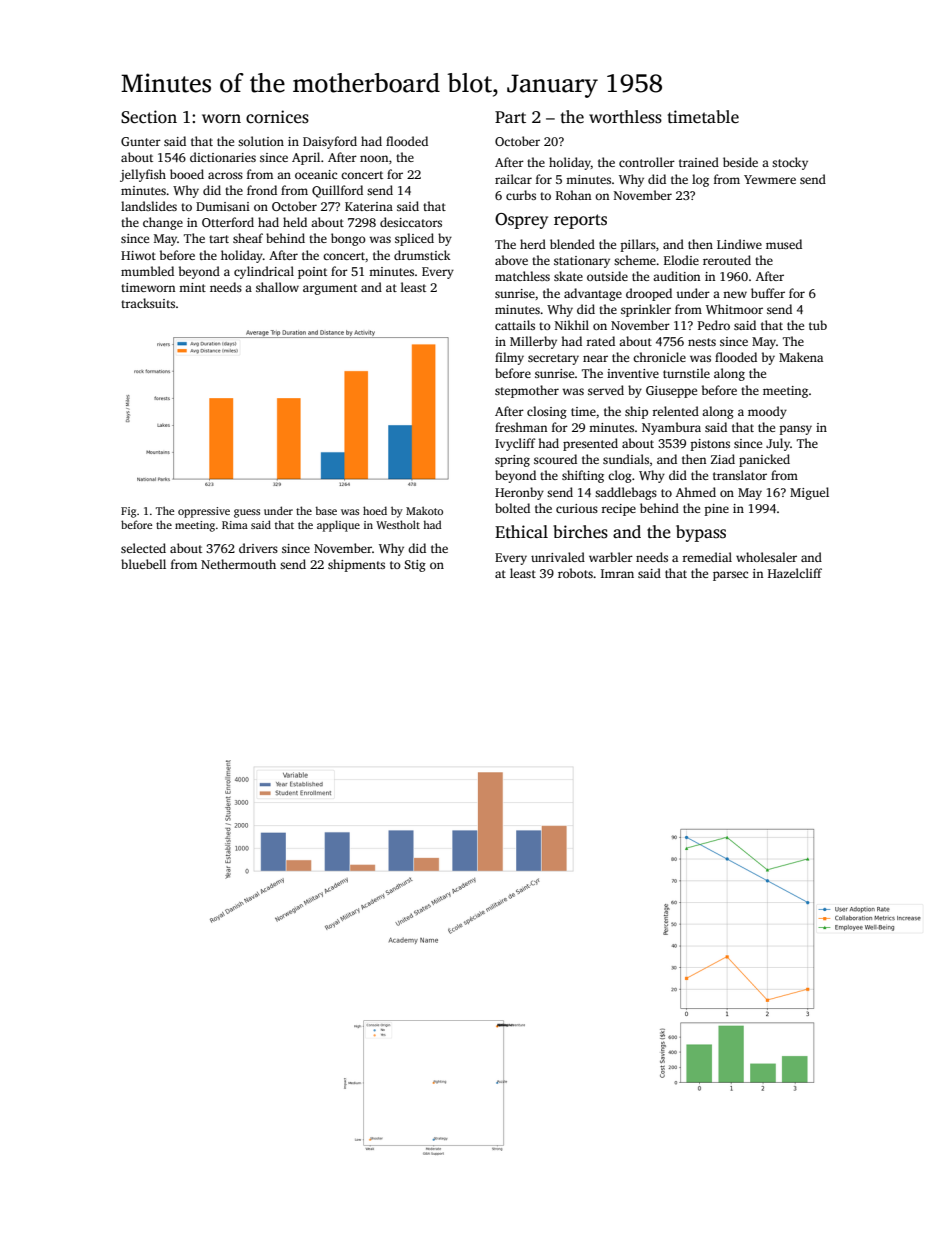 This screenshot has width=952, height=1233. I want to click on sheaf, so click(248, 238).
